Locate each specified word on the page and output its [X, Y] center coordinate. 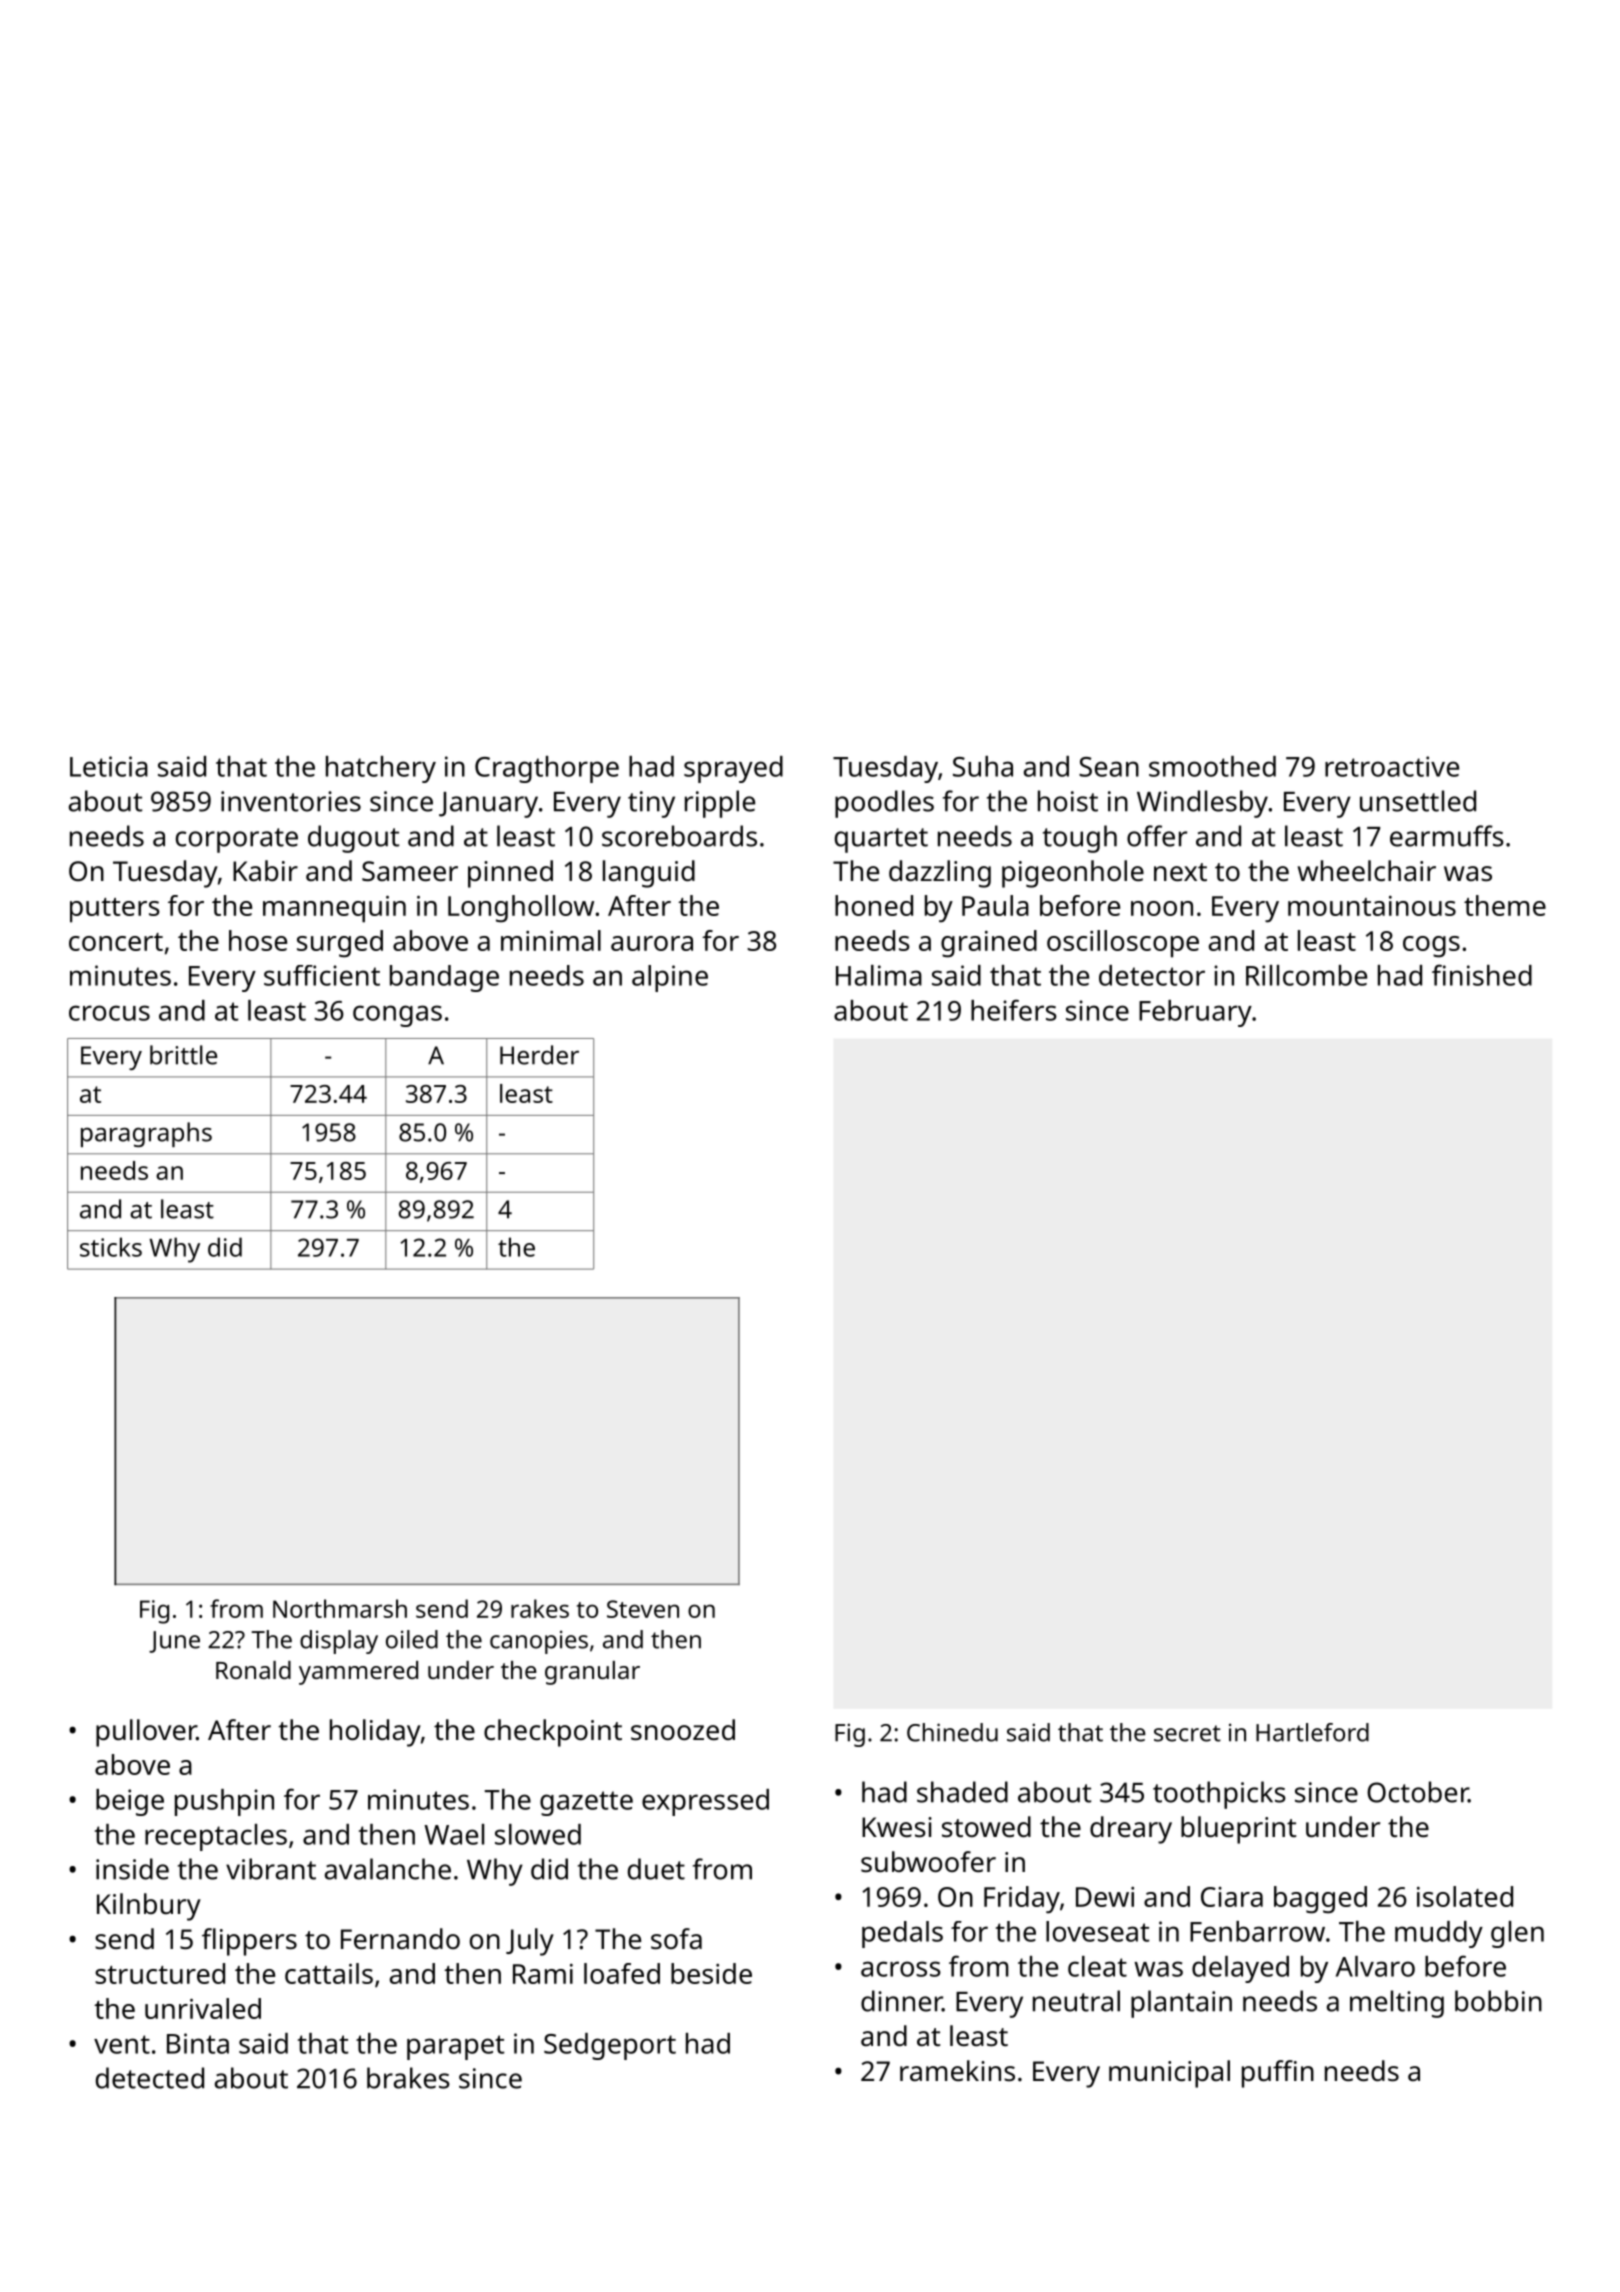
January [488, 805]
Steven [643, 1609]
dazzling [940, 874]
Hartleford [1312, 1732]
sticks [111, 1247]
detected [150, 2078]
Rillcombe [1306, 975]
